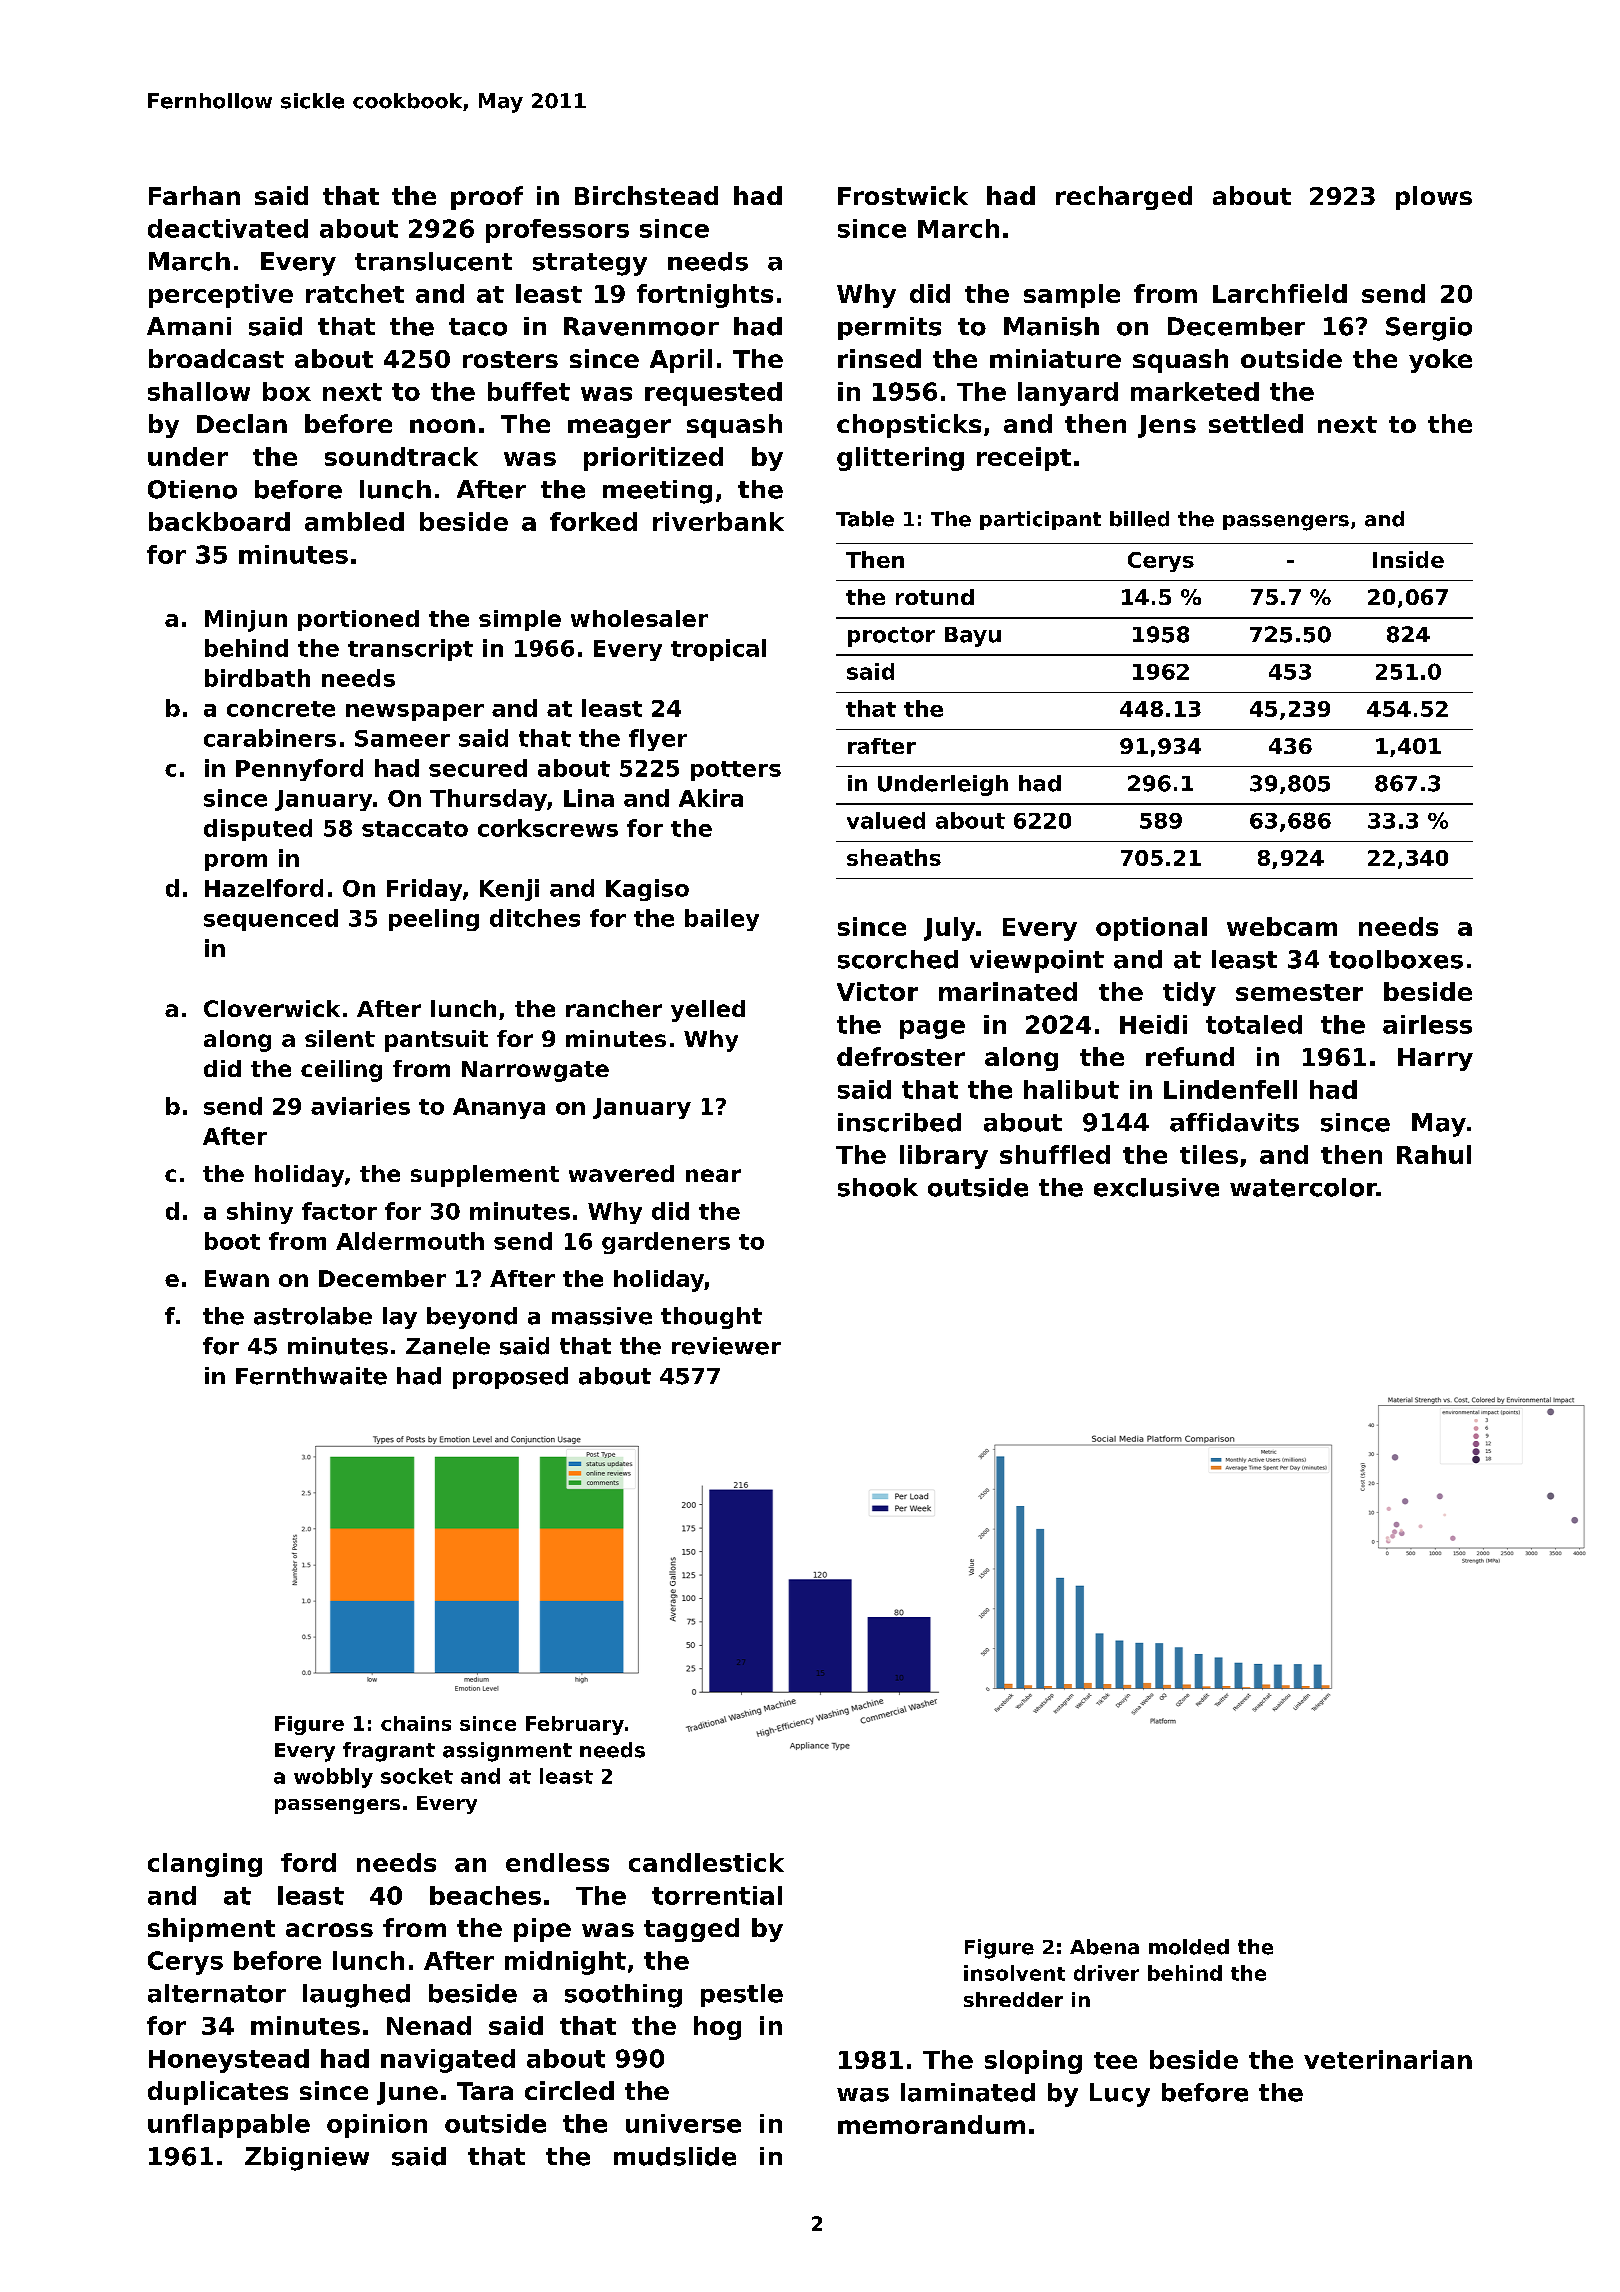 Image resolution: width=1620 pixels, height=2292 pixels. I want to click on torrential, so click(717, 1895).
